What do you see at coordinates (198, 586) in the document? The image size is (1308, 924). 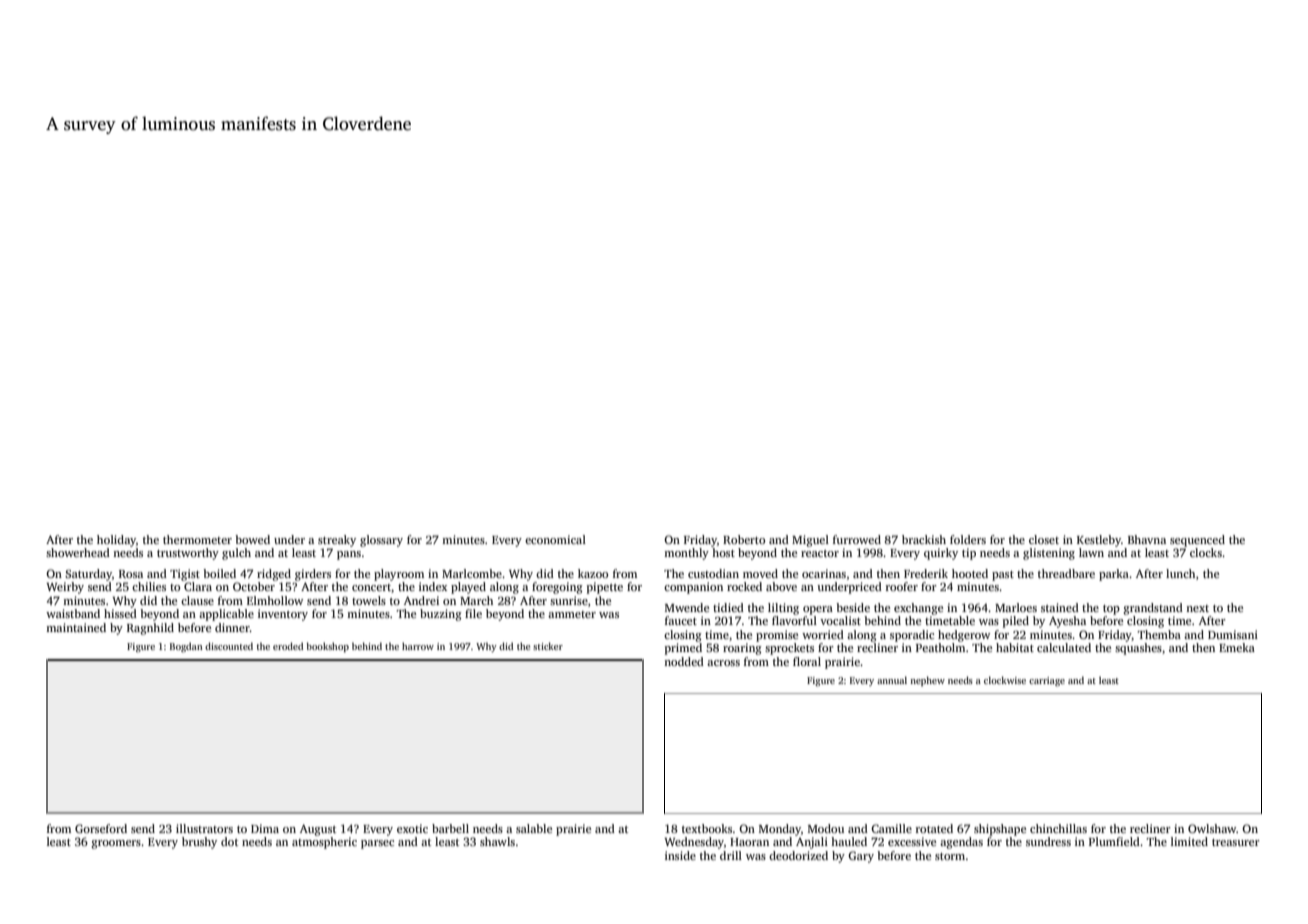 I see `Clara` at bounding box center [198, 586].
